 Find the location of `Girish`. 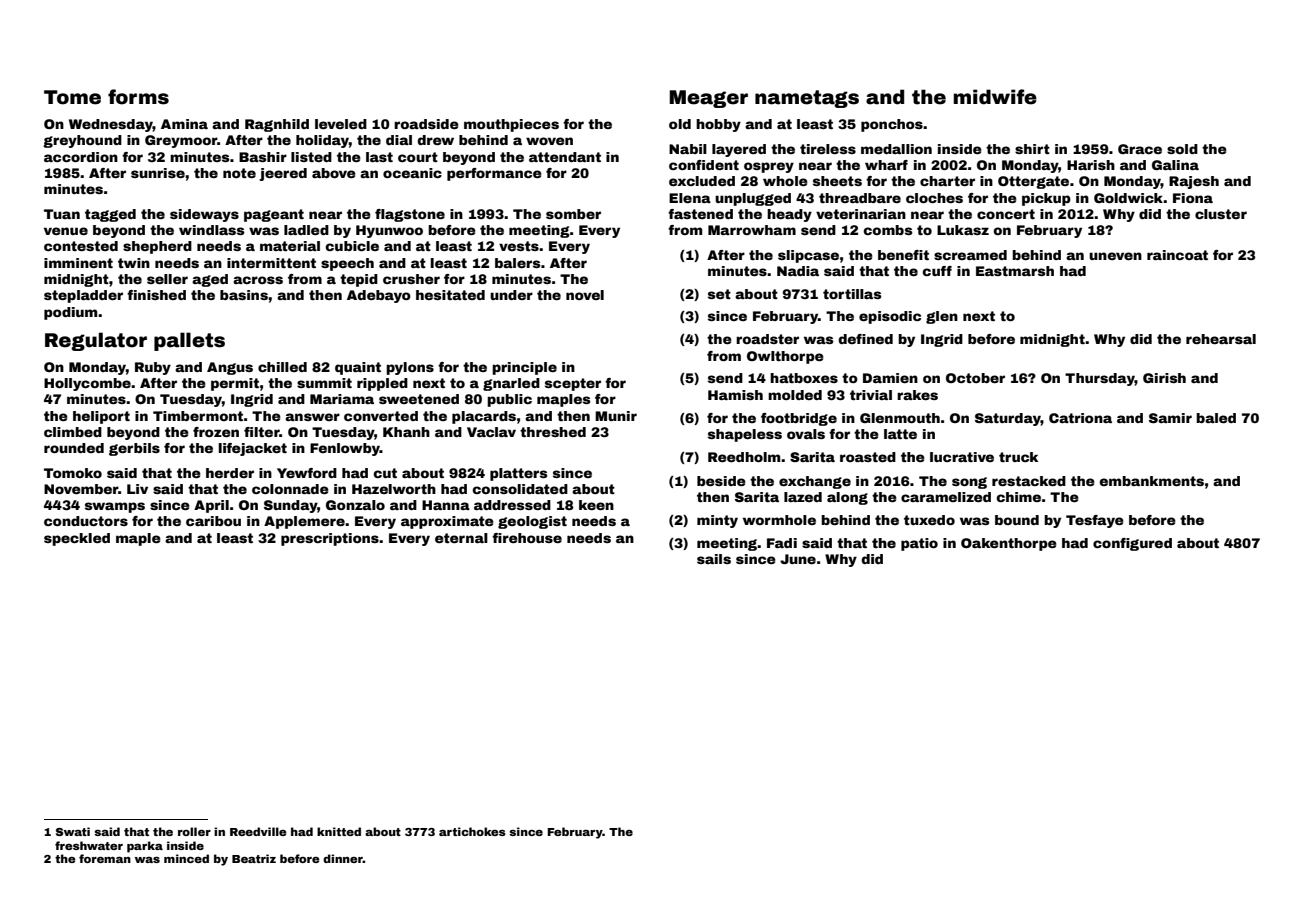

Girish is located at coordinates (1164, 378).
